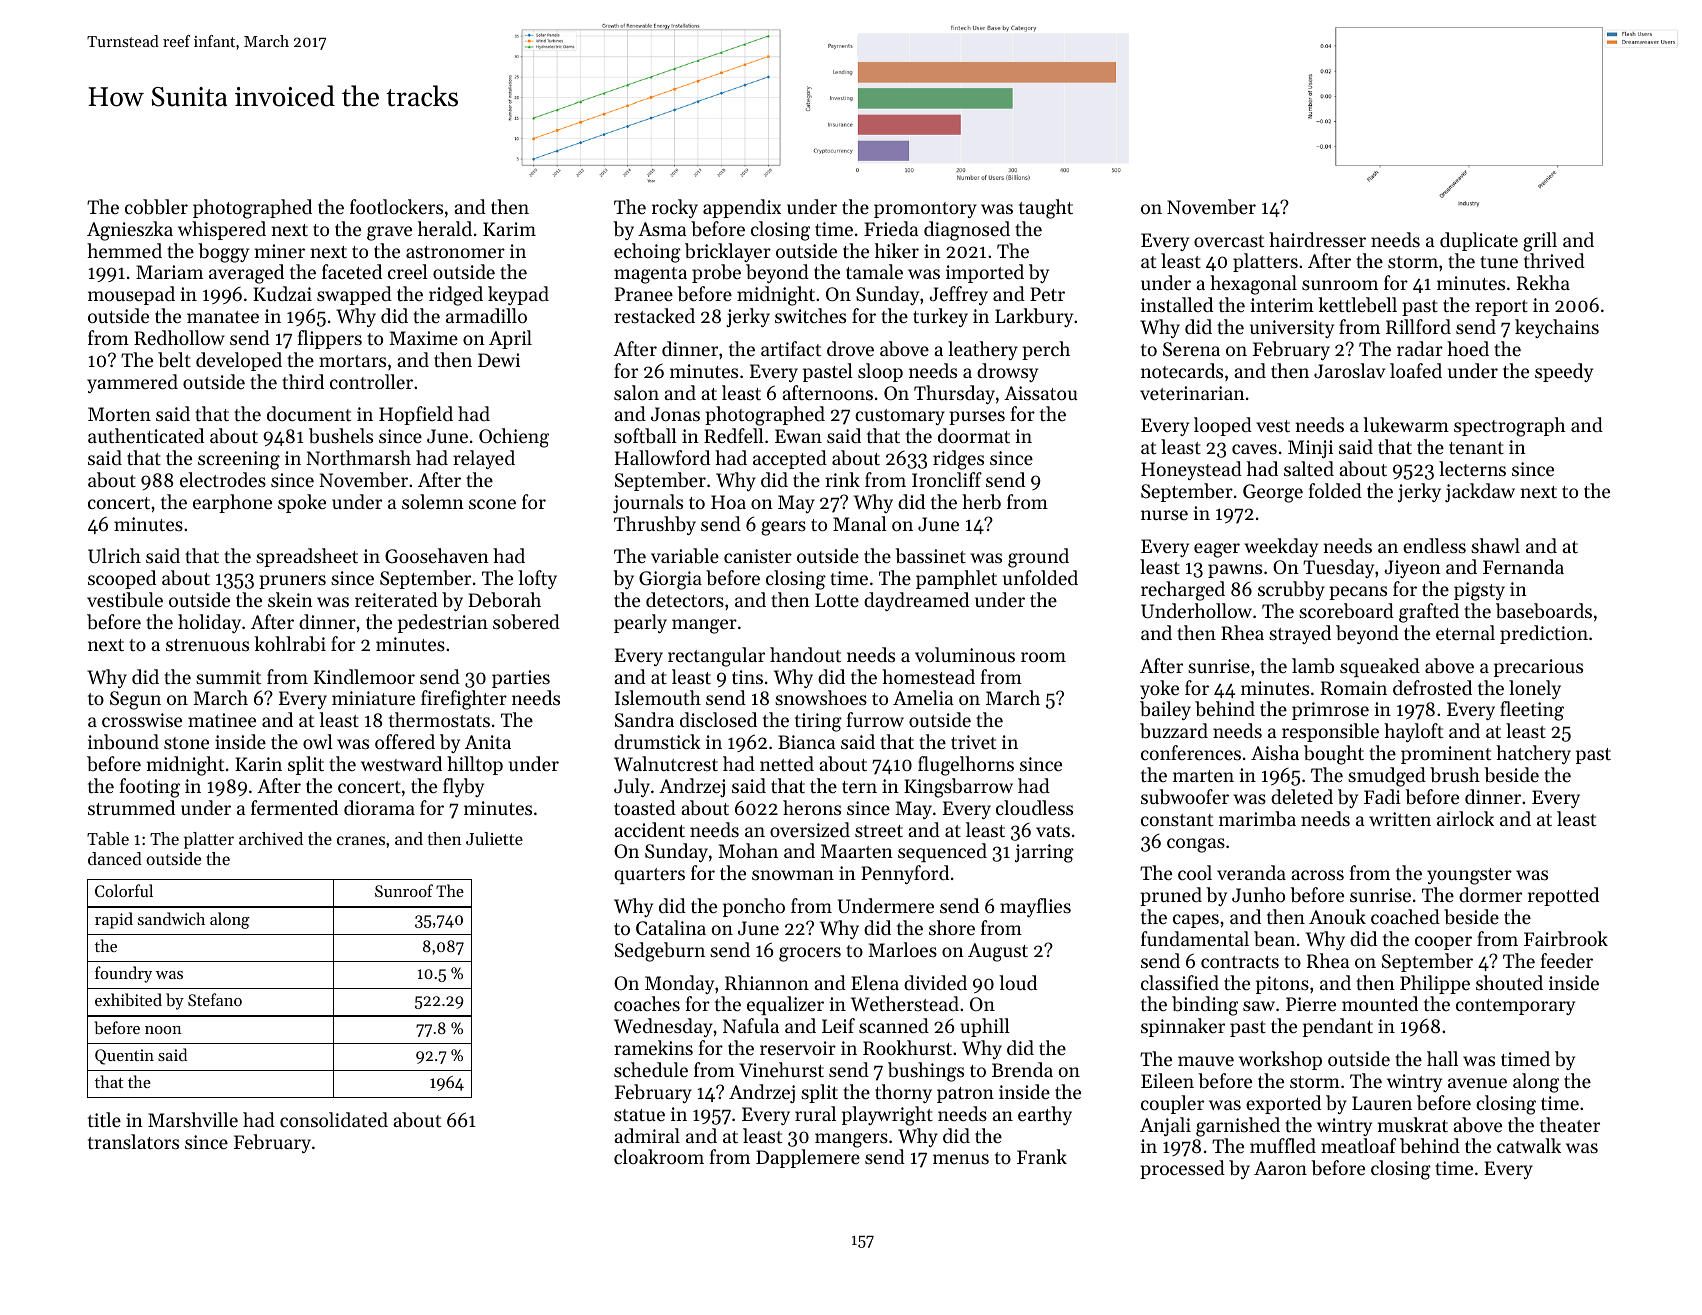 The image size is (1702, 1315). Describe the element at coordinates (445, 228) in the screenshot. I see `herald` at that location.
